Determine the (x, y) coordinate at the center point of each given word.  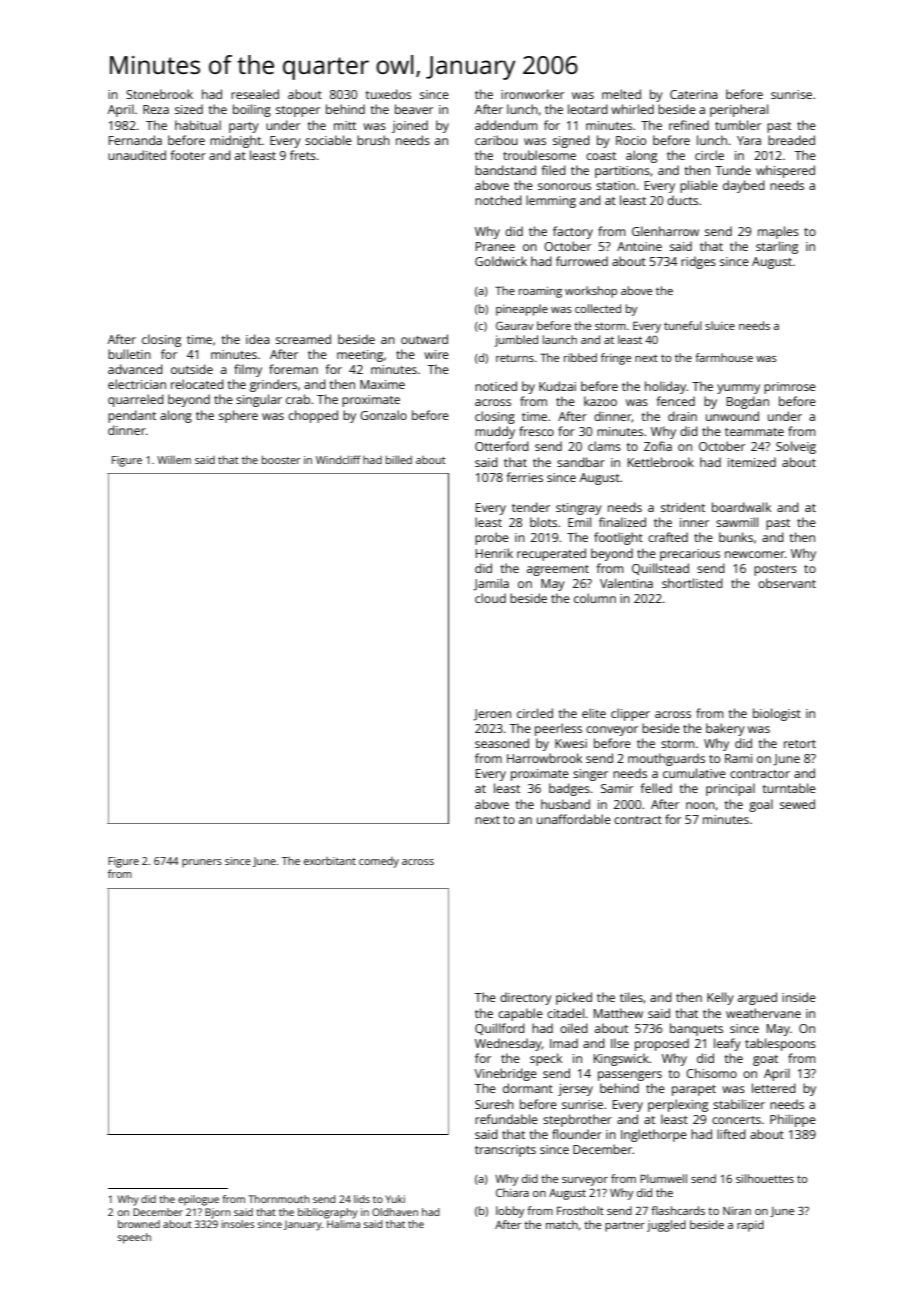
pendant (132, 416)
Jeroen (492, 715)
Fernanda (135, 140)
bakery (725, 729)
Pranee (495, 246)
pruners (202, 863)
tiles (631, 997)
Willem (174, 459)
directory (526, 998)
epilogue (198, 1200)
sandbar (581, 462)
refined (689, 125)
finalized (622, 522)
